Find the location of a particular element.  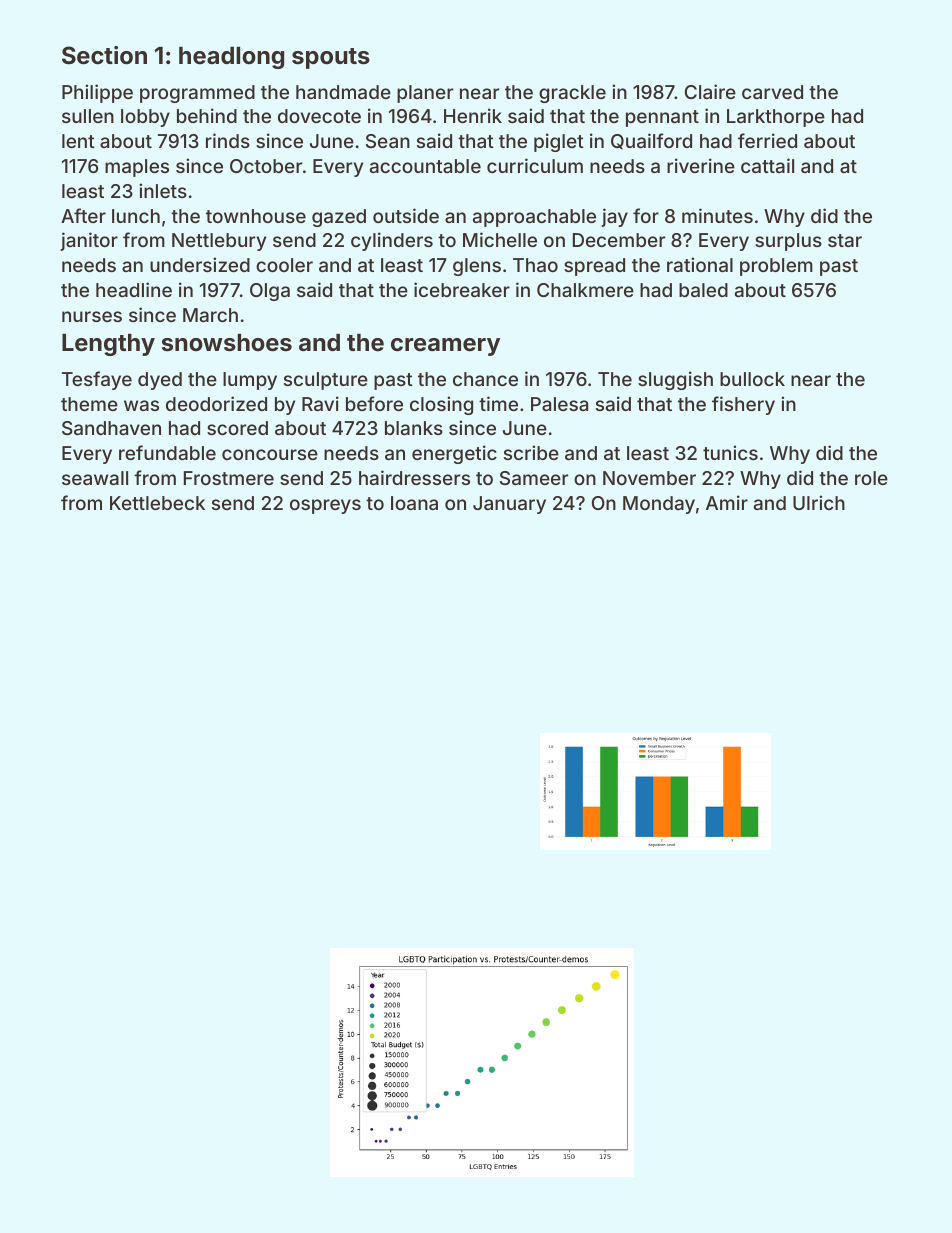

star is located at coordinates (845, 240).
